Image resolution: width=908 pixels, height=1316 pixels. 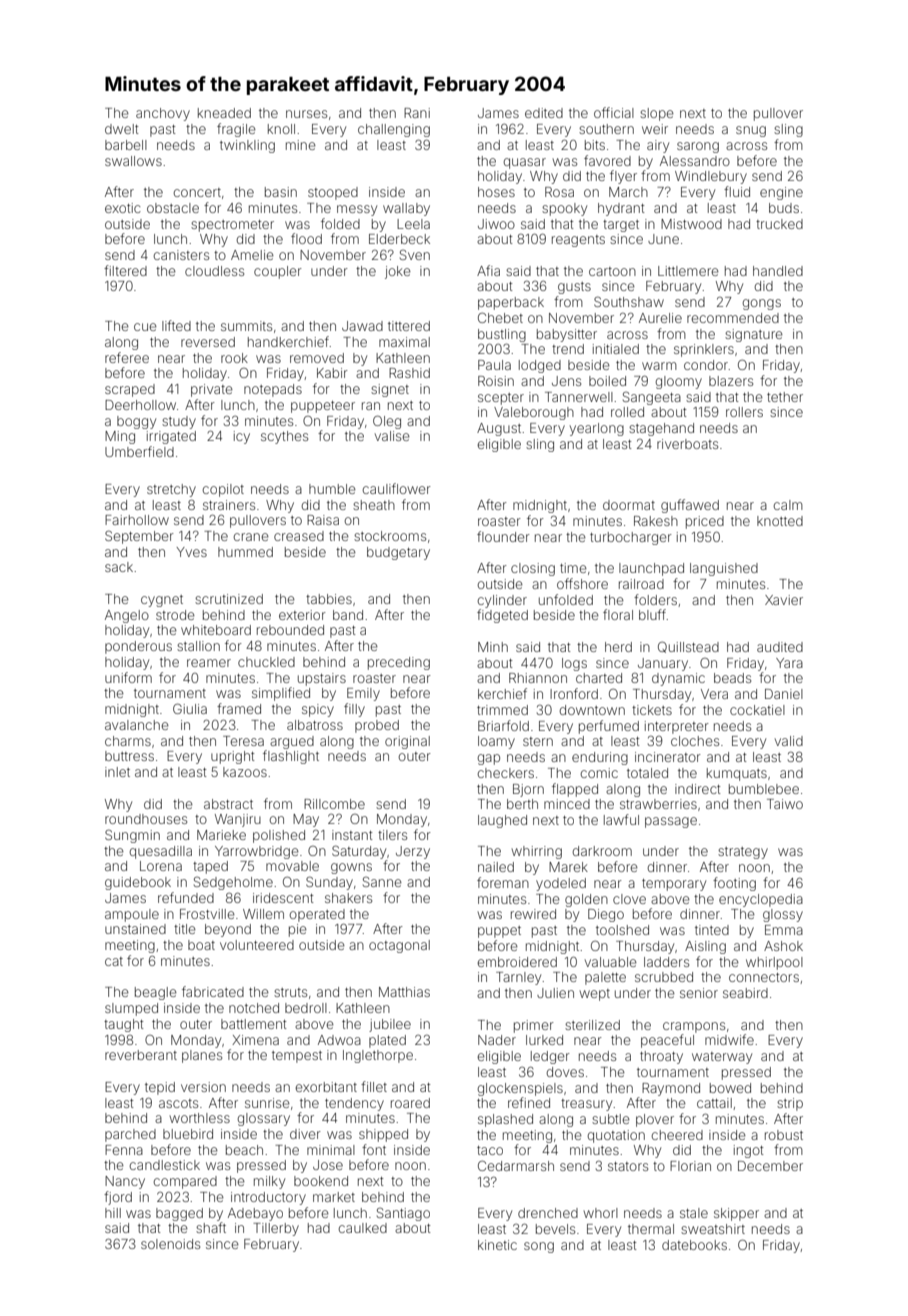 I want to click on solenoids, so click(x=170, y=1244).
